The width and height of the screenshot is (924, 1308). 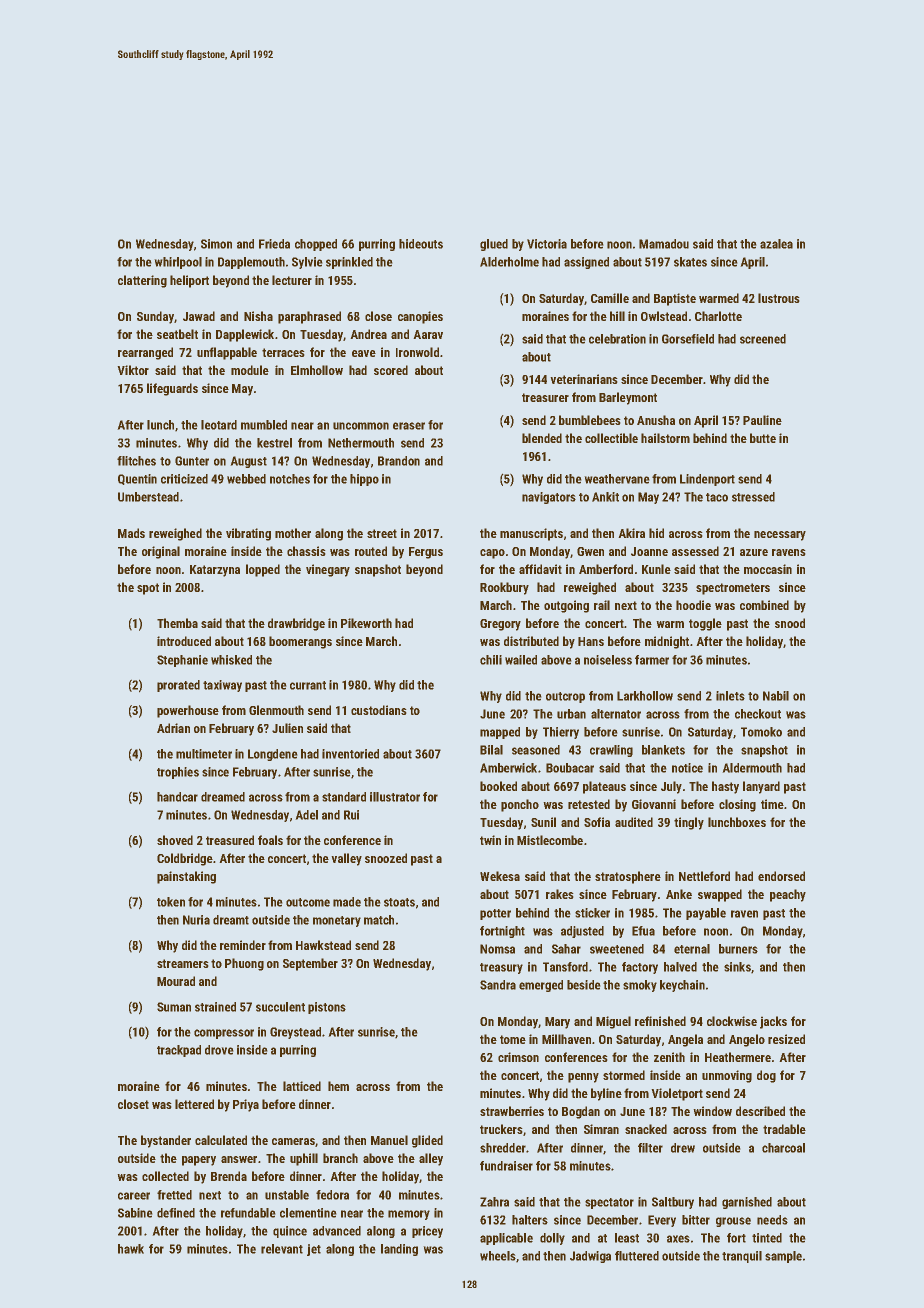 What do you see at coordinates (399, 1250) in the screenshot?
I see `landing` at bounding box center [399, 1250].
